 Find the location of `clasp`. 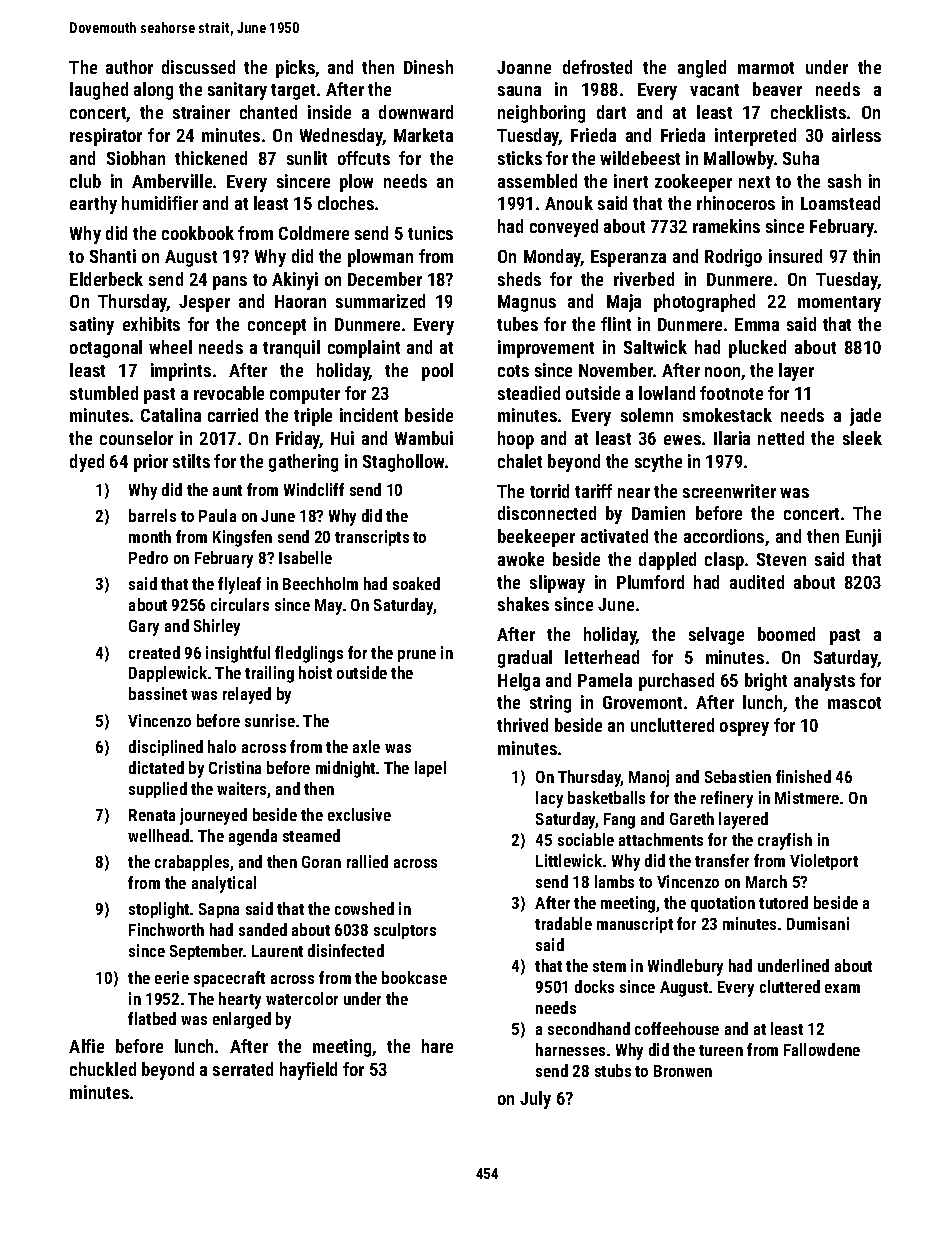

clasp is located at coordinates (724, 561).
